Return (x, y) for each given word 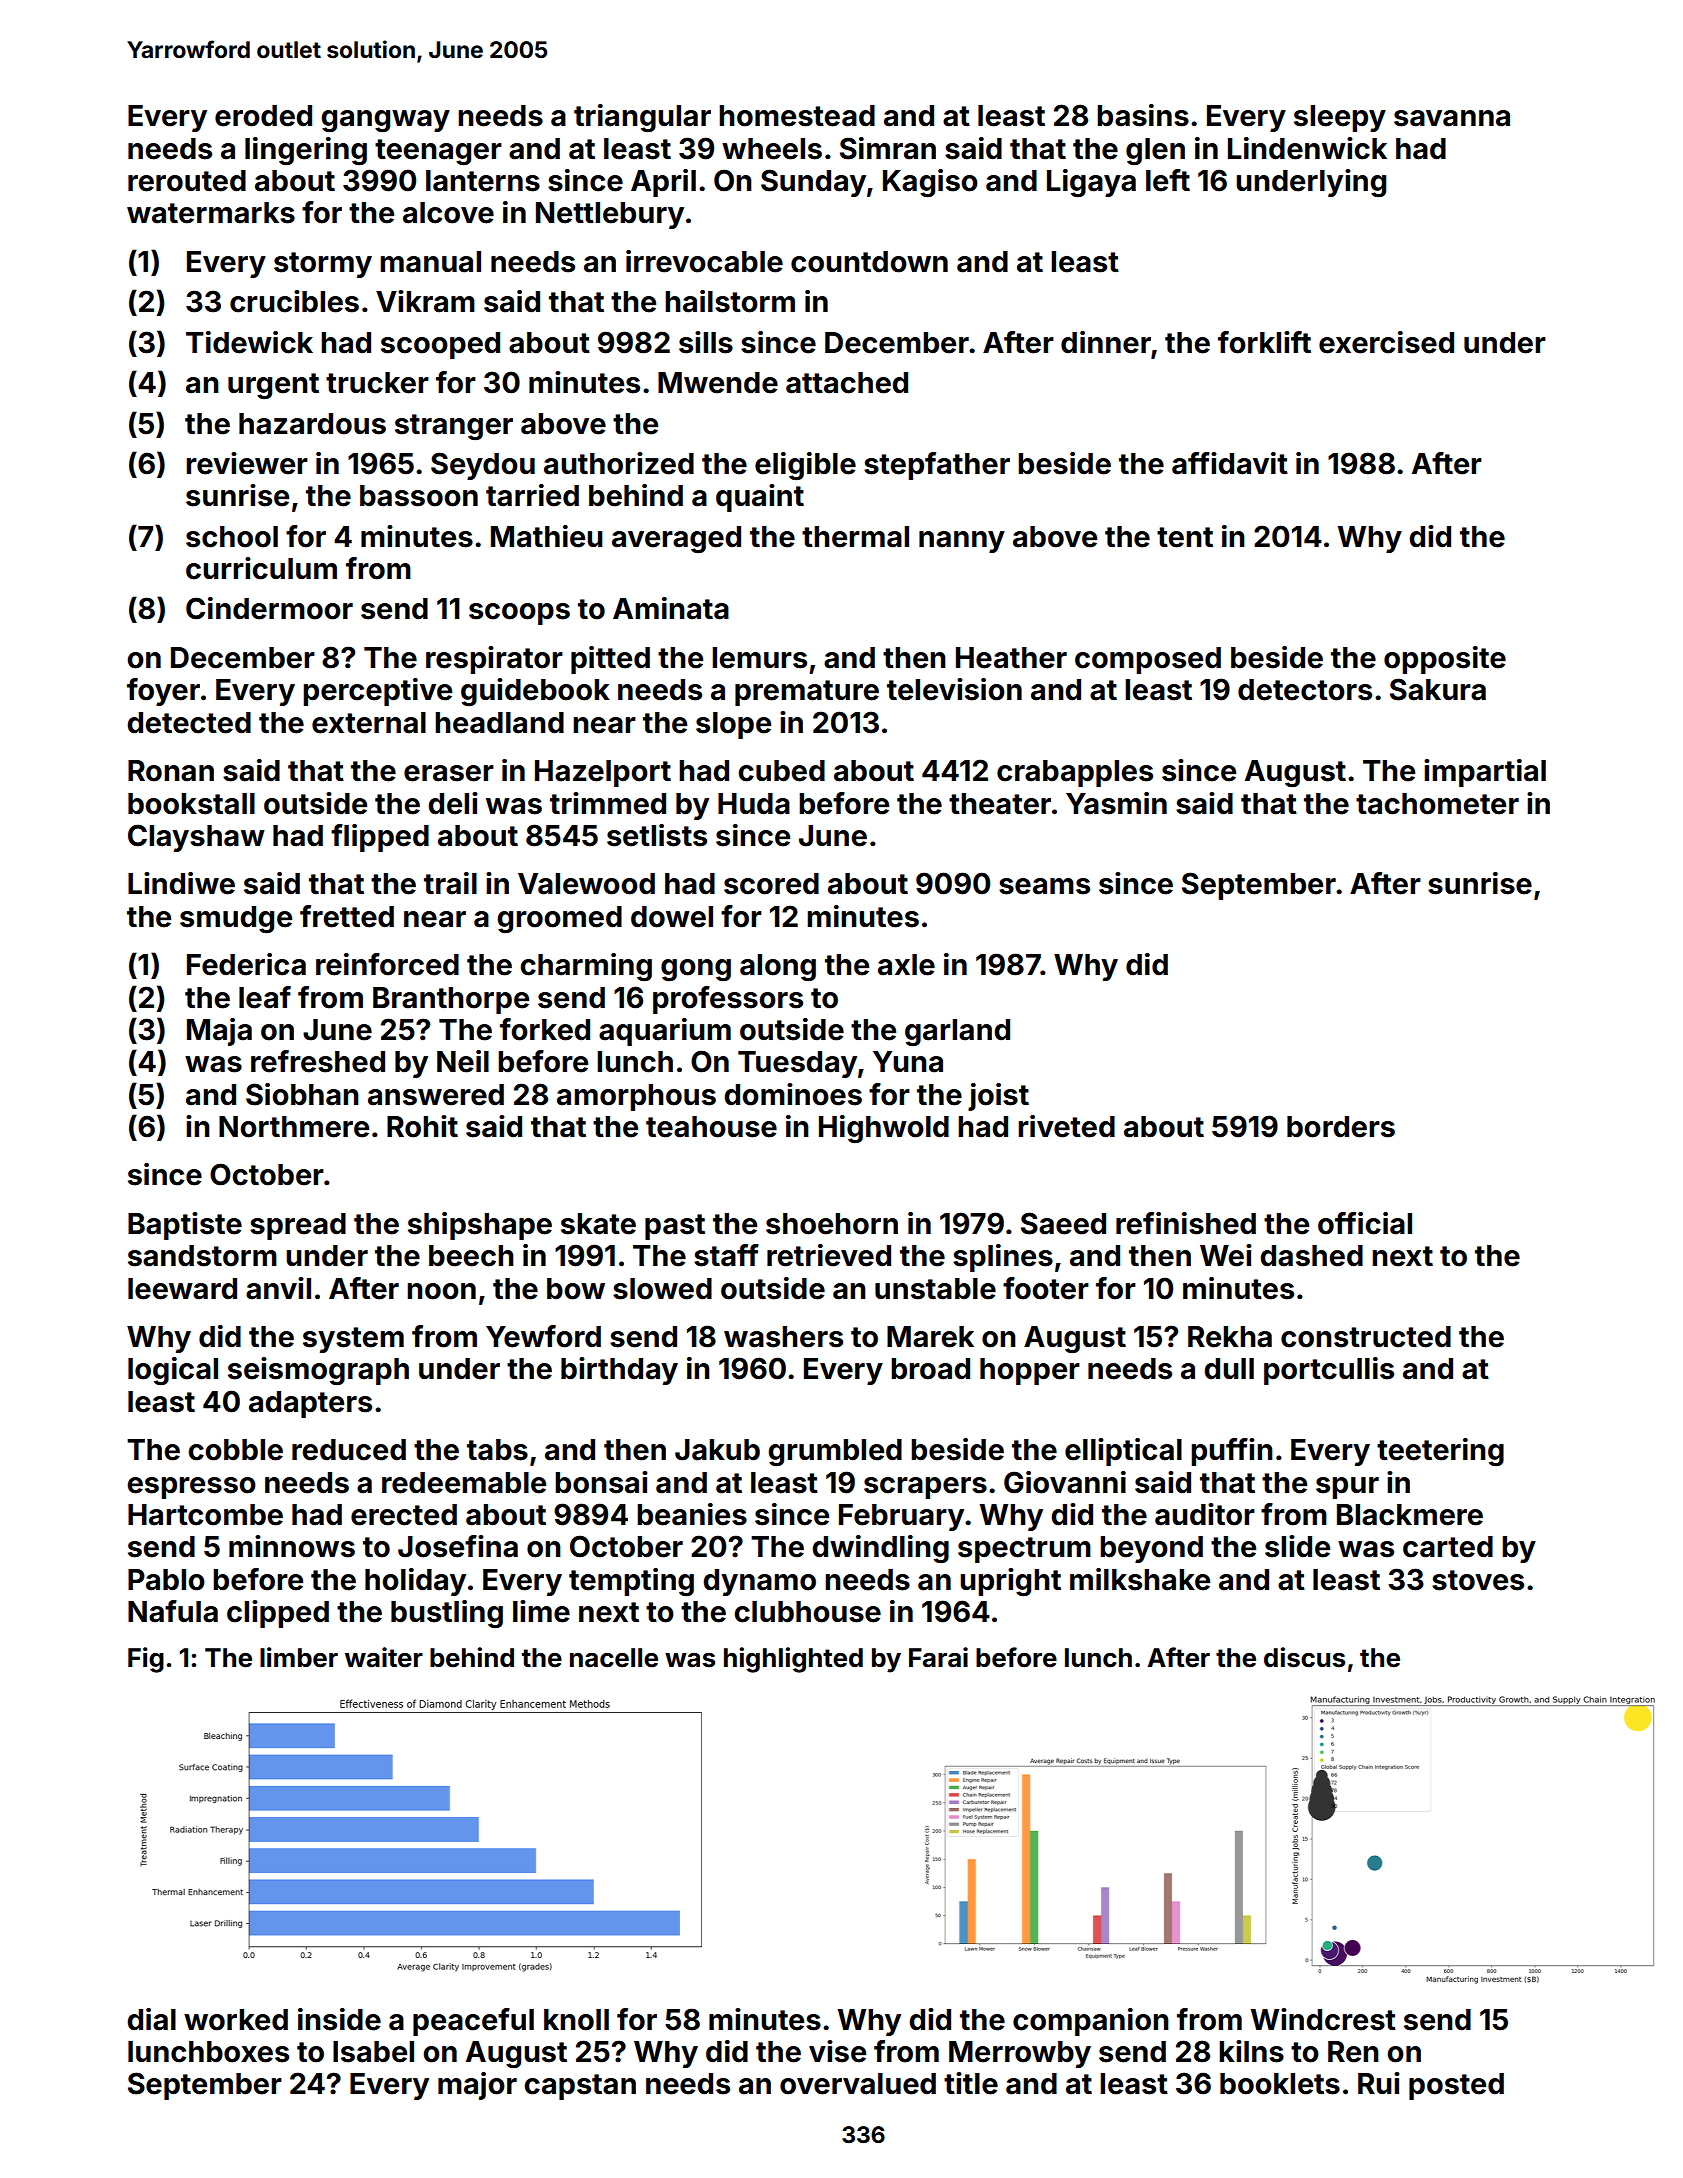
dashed (1311, 1256)
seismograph (318, 1371)
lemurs (759, 658)
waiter (384, 1657)
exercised (1386, 342)
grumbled (835, 1453)
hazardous (312, 424)
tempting (631, 1582)
